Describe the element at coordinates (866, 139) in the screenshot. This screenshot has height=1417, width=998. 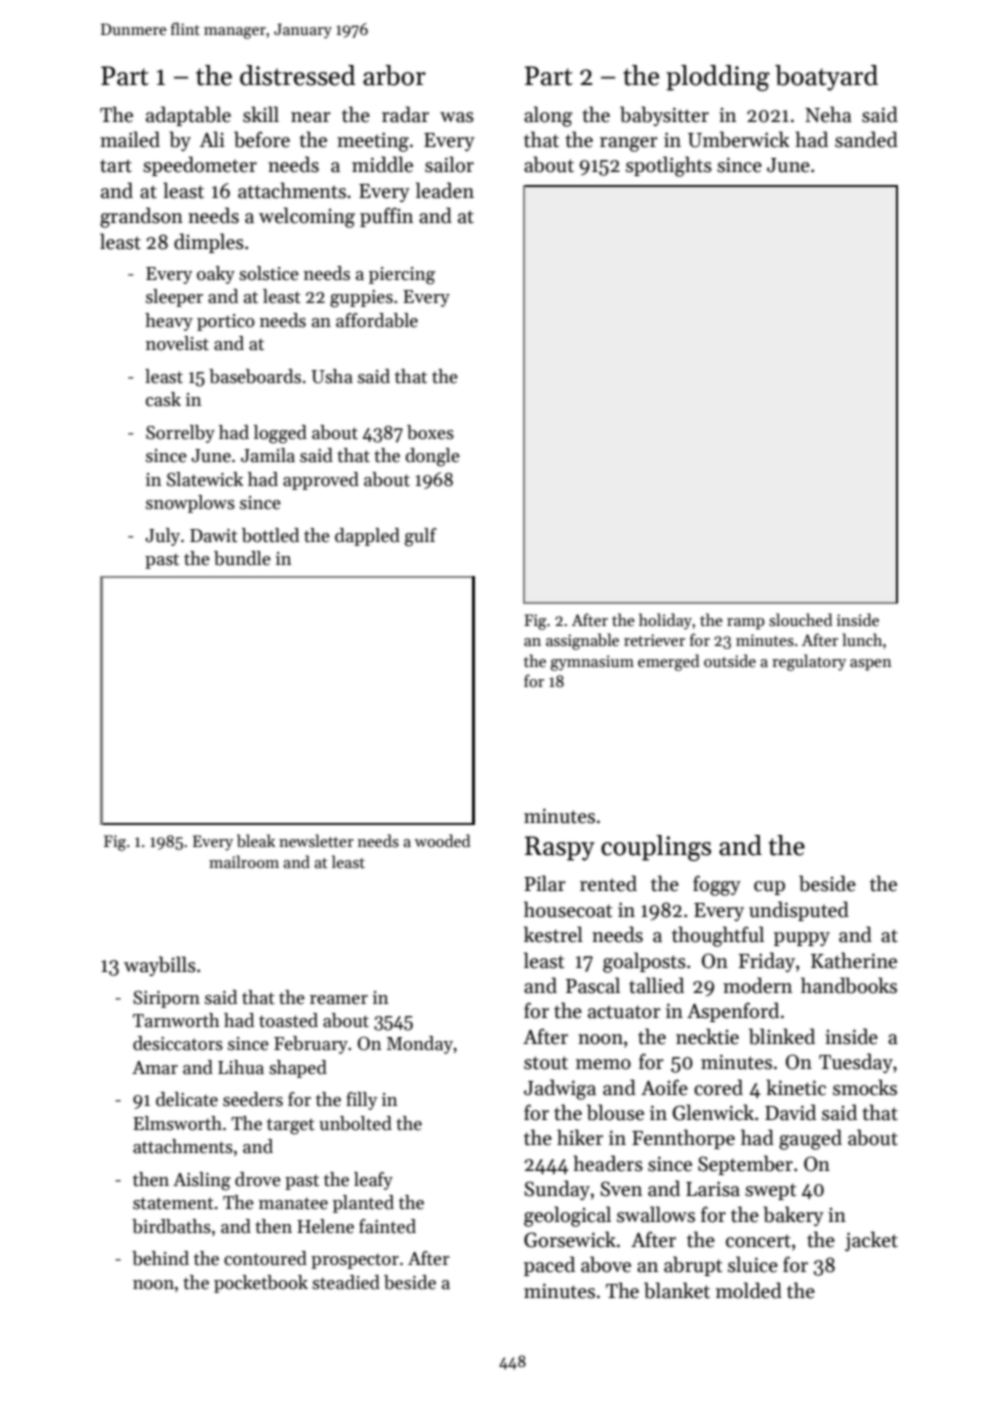
I see `sanded` at that location.
